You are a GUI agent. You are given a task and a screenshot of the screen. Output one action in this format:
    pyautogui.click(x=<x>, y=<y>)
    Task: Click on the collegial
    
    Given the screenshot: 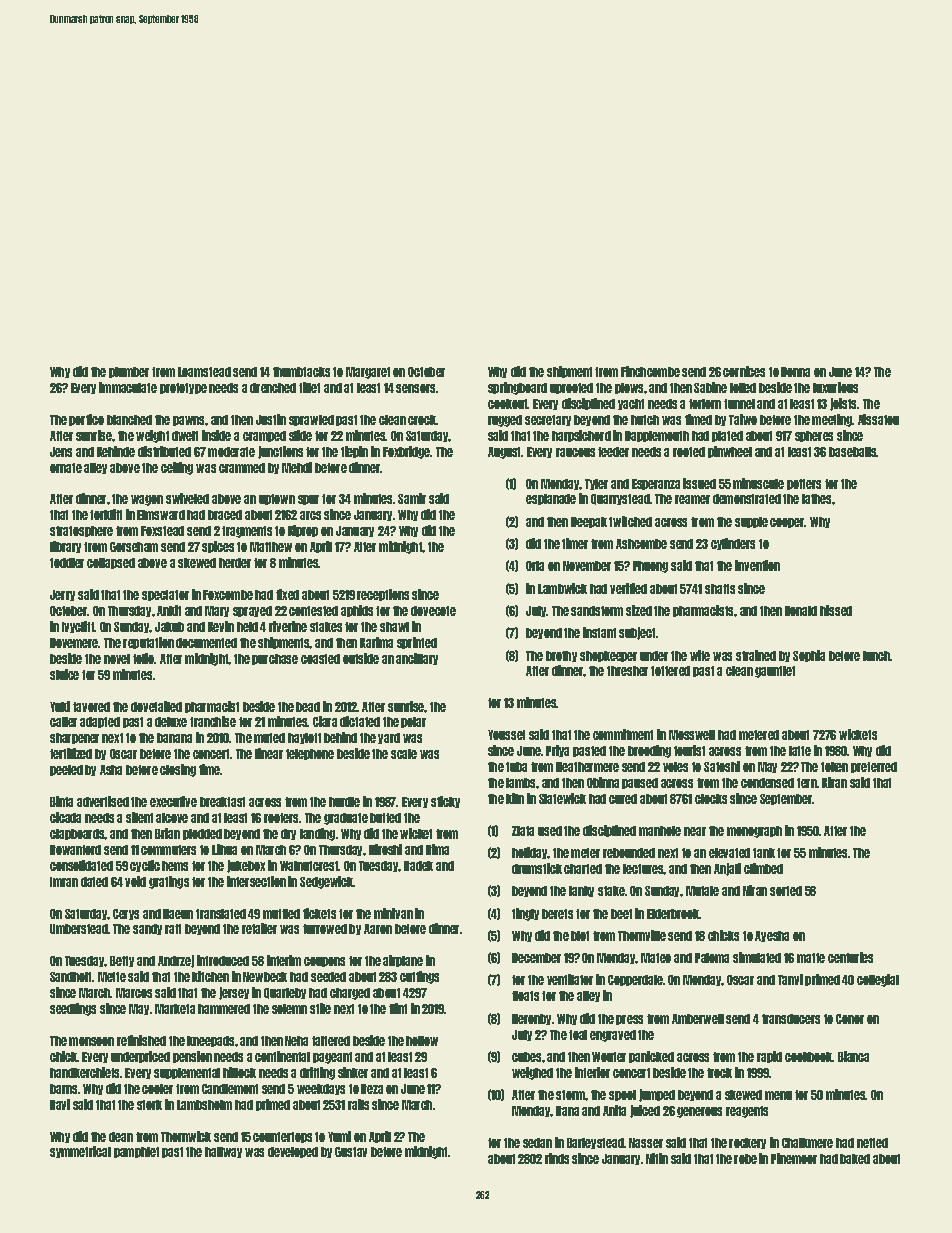 What is the action you would take?
    pyautogui.click(x=878, y=980)
